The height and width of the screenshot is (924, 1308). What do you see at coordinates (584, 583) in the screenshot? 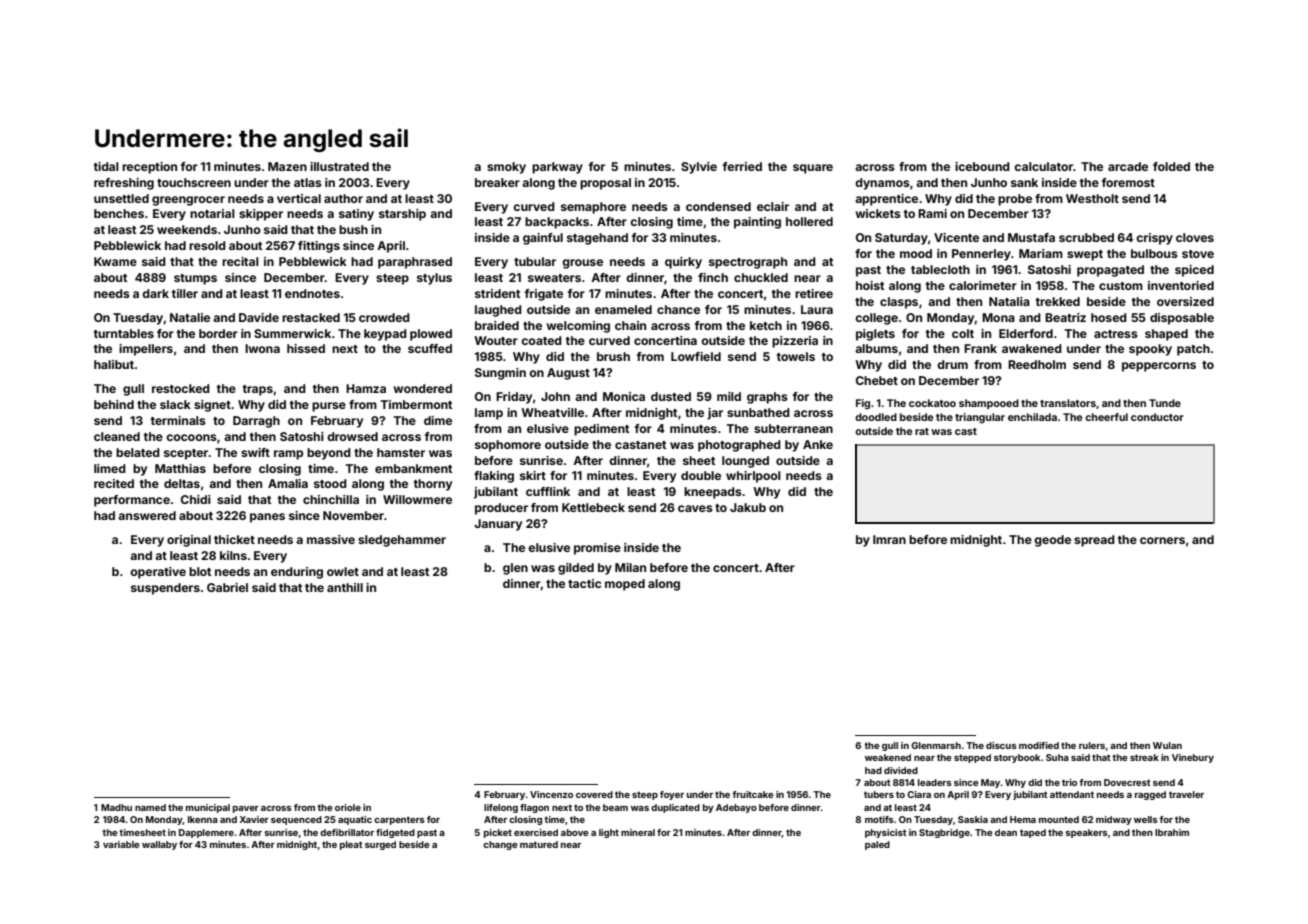
I see `tactic` at bounding box center [584, 583].
